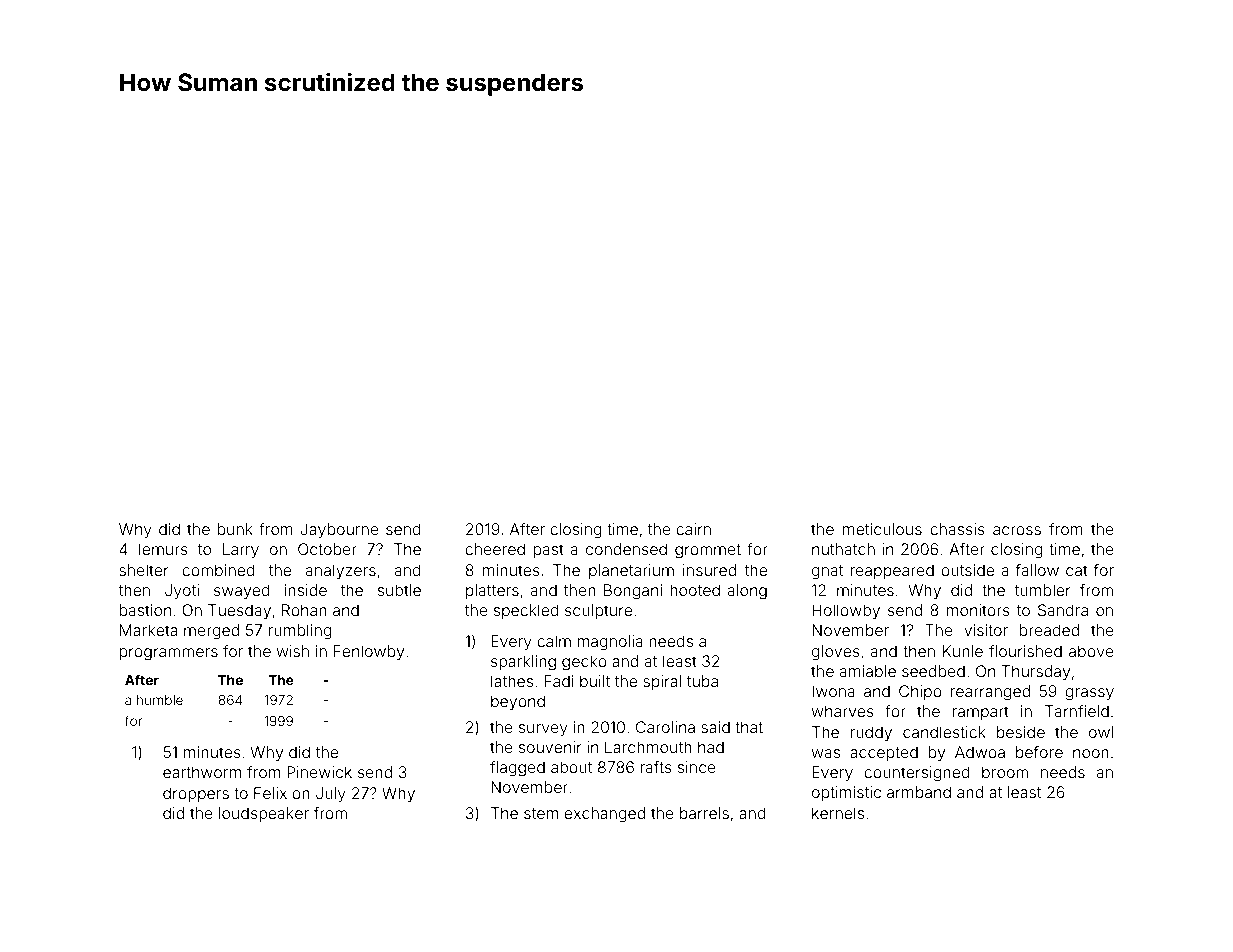 The height and width of the image is (952, 1233). What do you see at coordinates (693, 529) in the image?
I see `cairn` at bounding box center [693, 529].
